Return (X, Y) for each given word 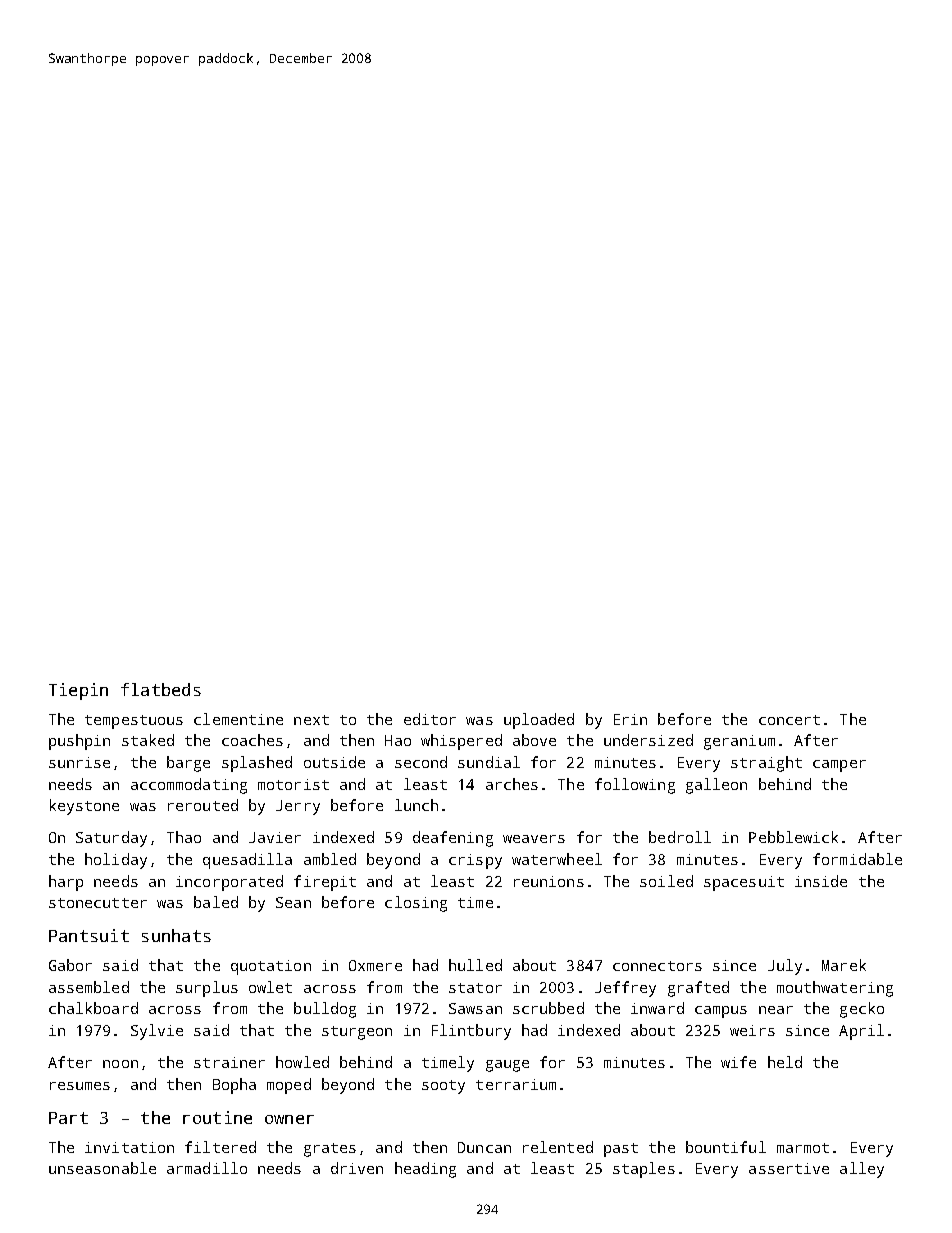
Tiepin (78, 691)
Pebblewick (793, 837)
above (534, 740)
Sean (293, 902)
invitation (129, 1147)
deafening (453, 839)
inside (821, 881)
